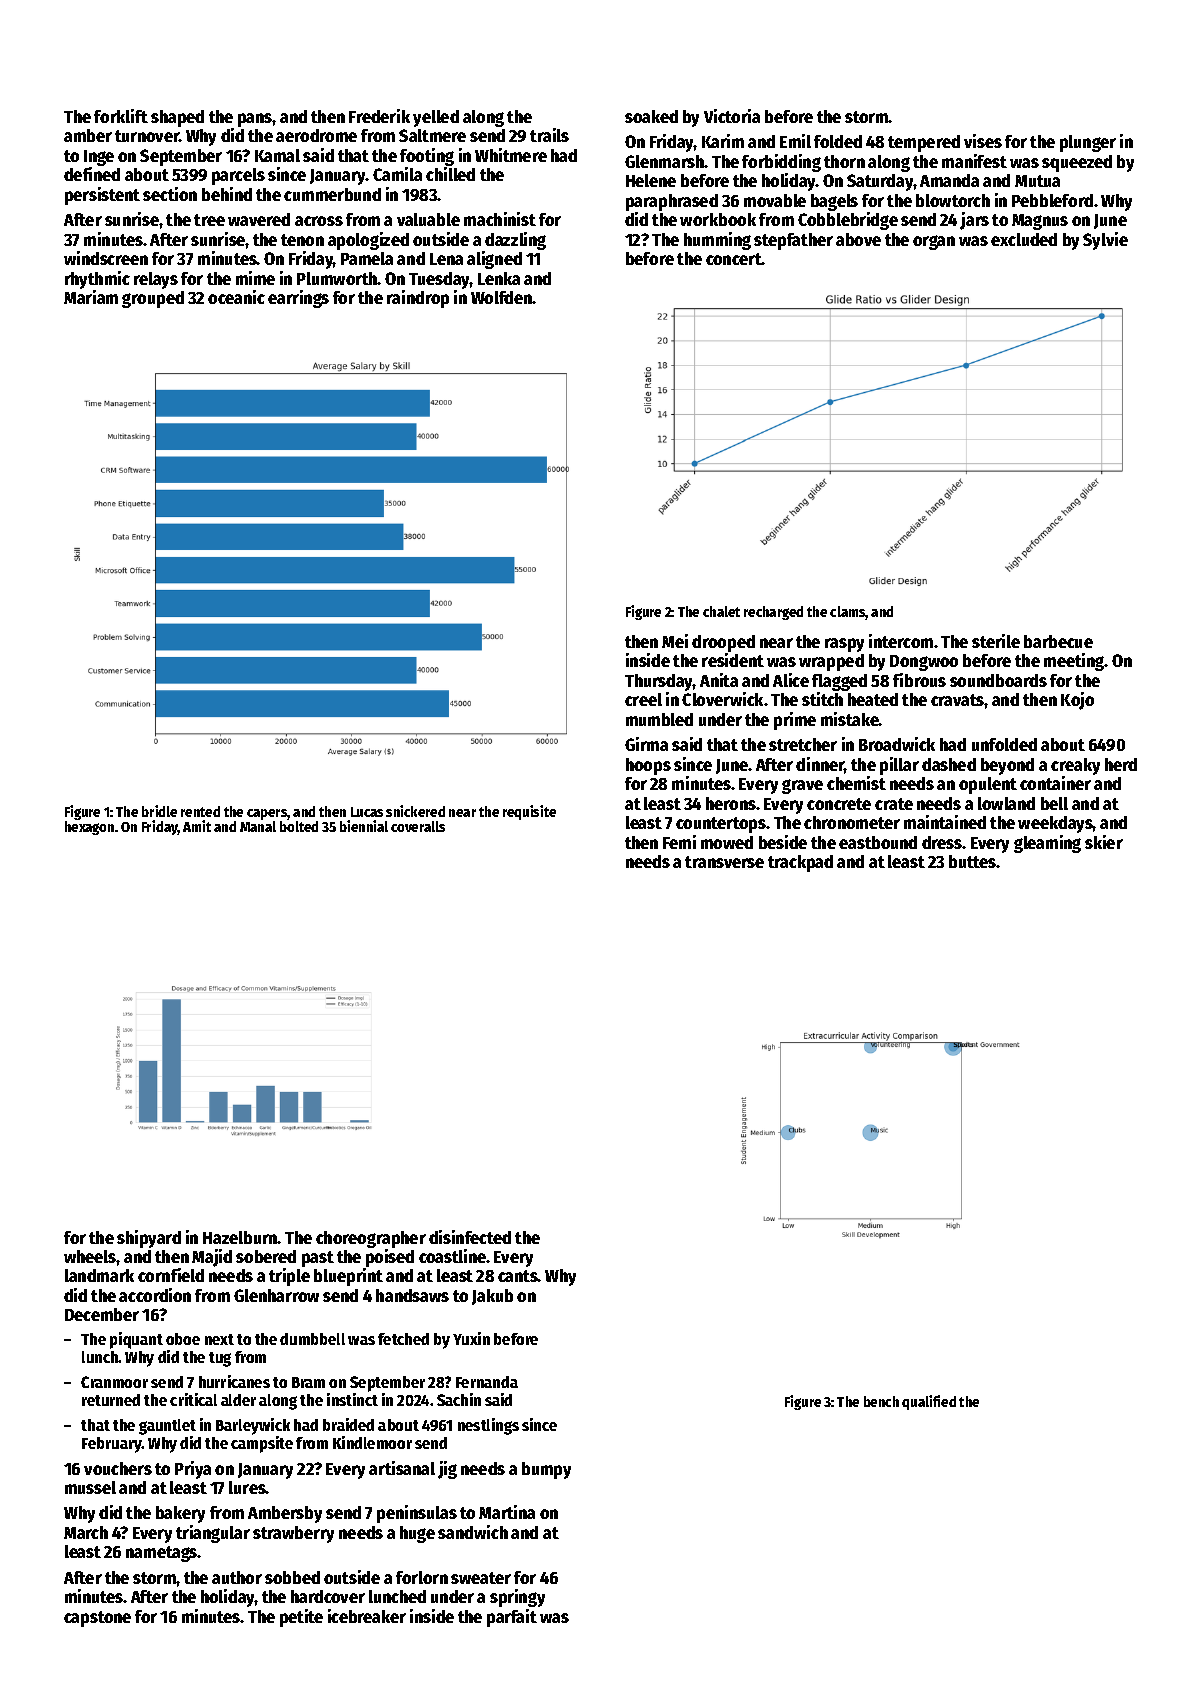 Image resolution: width=1204 pixels, height=1703 pixels. What do you see at coordinates (1104, 842) in the screenshot?
I see `skier` at bounding box center [1104, 842].
